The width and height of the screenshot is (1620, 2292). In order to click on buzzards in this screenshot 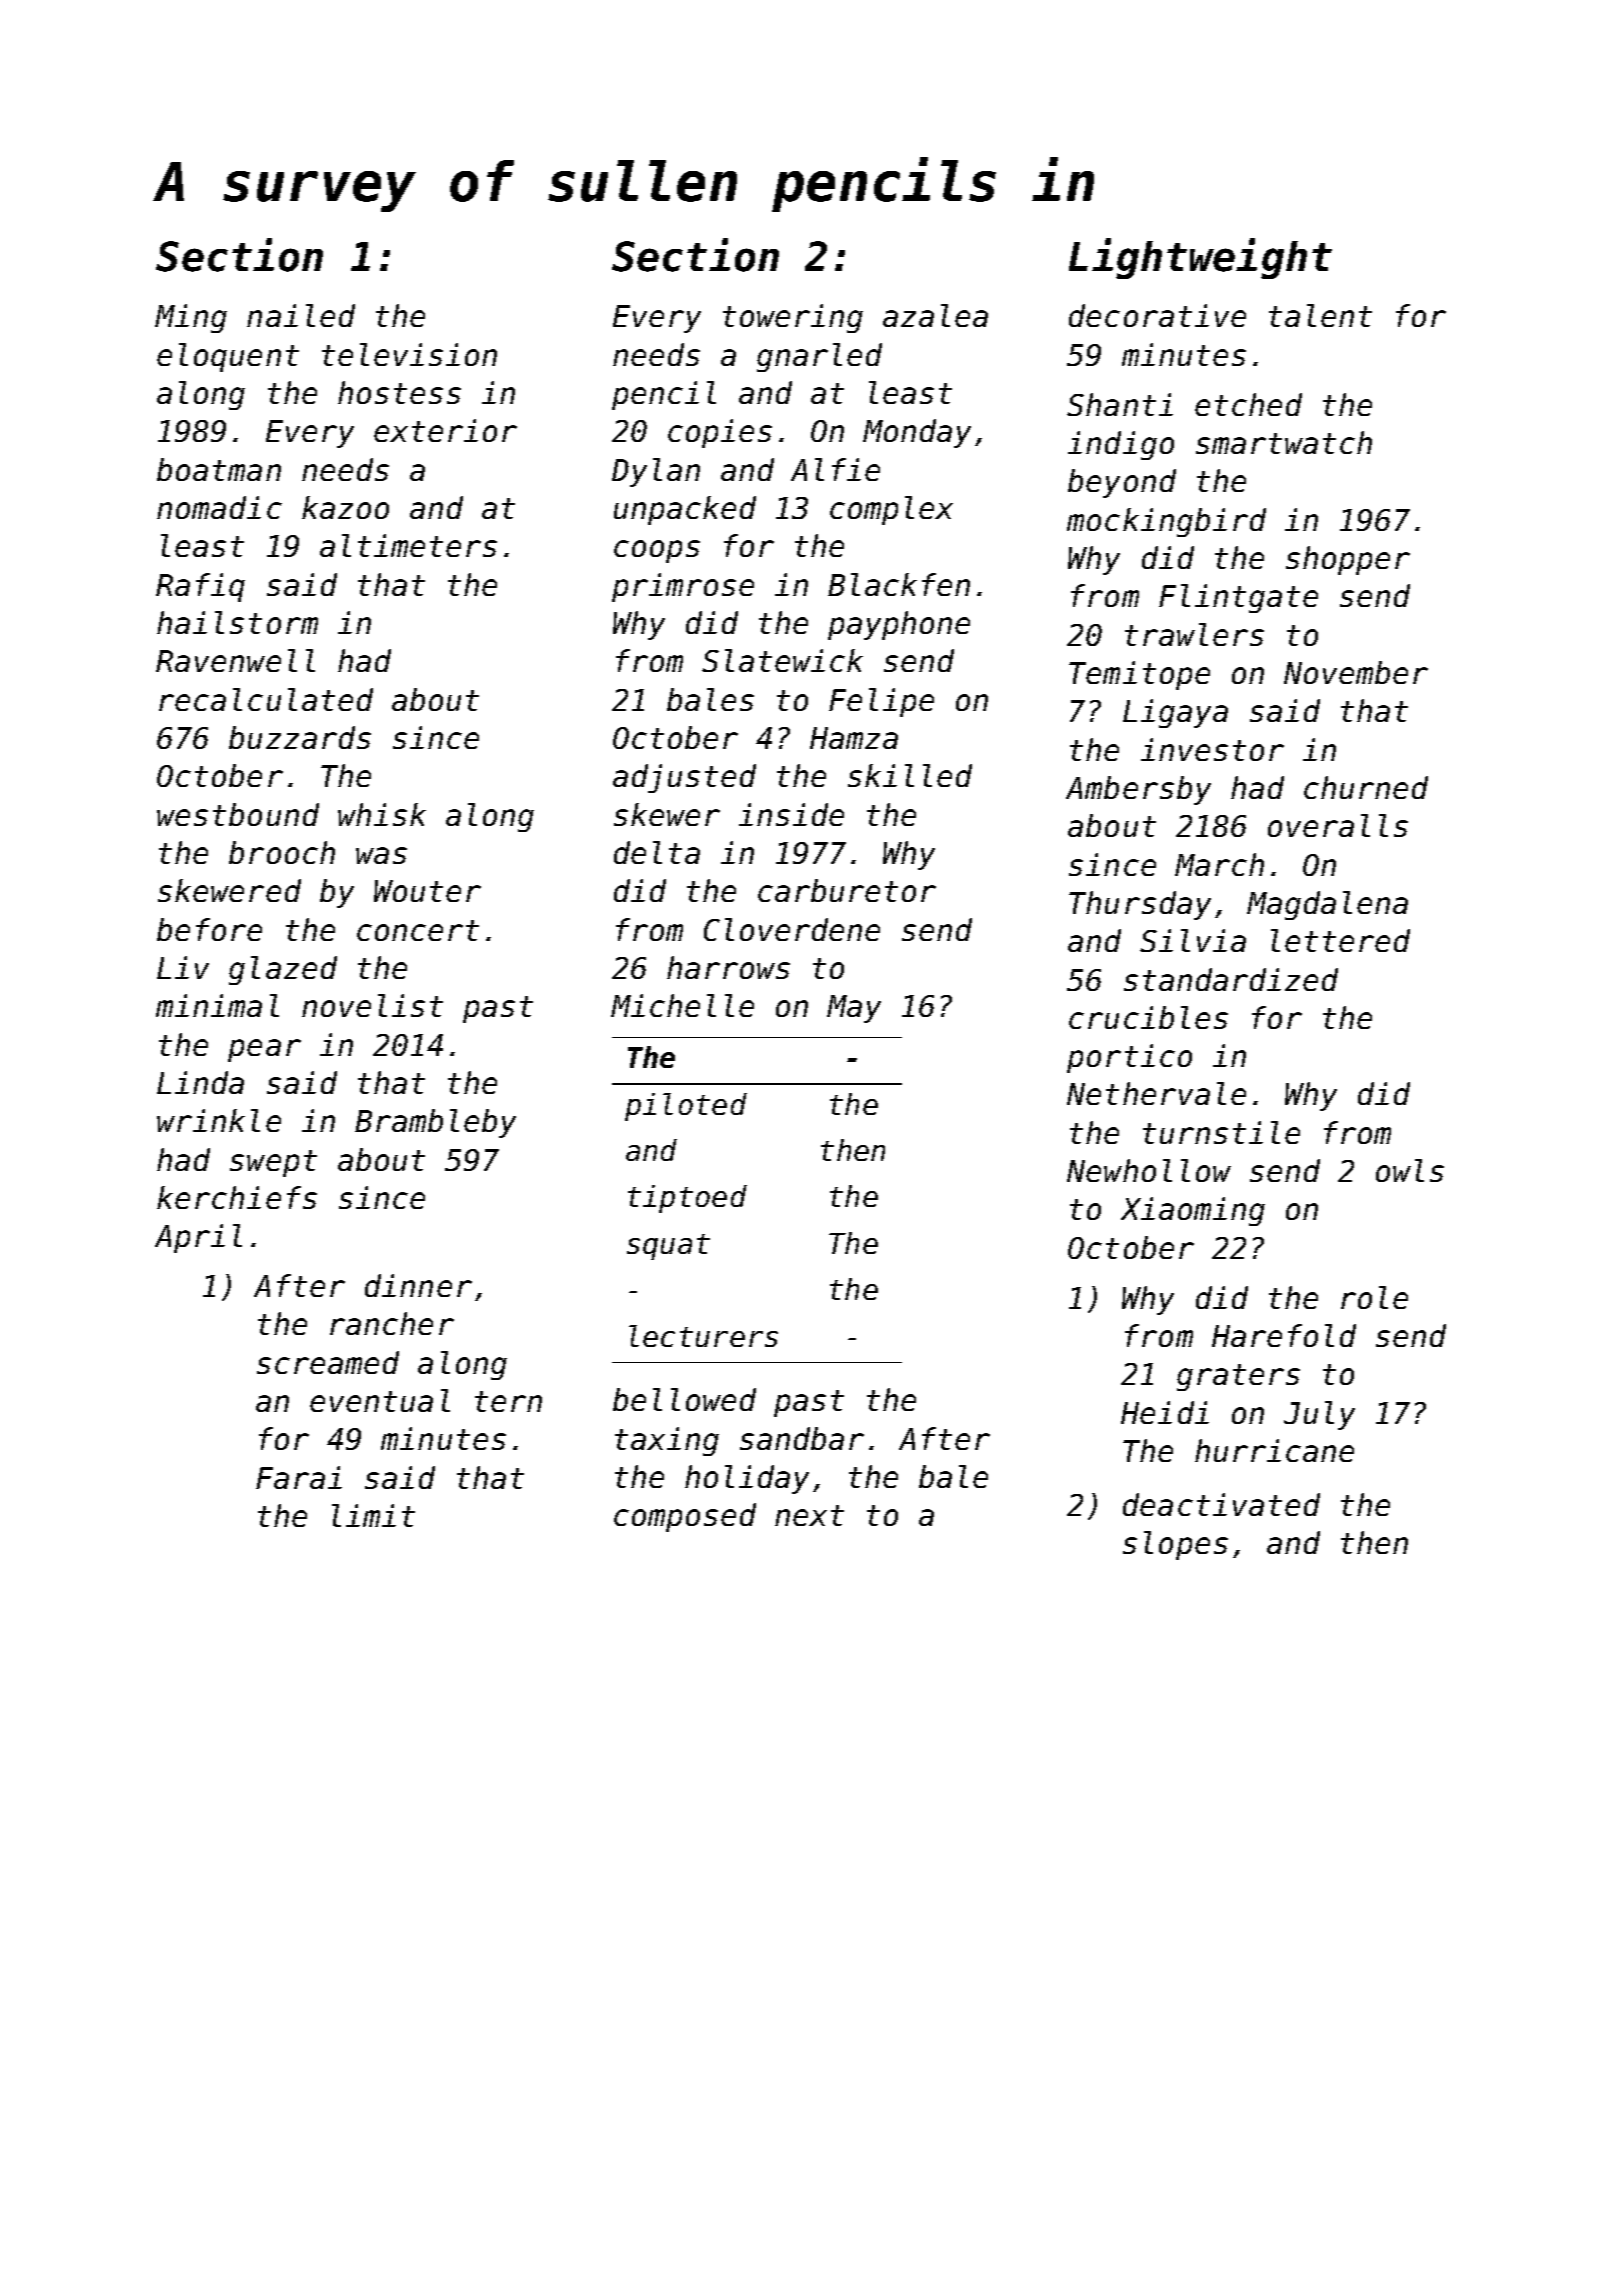, I will do `click(300, 737)`.
